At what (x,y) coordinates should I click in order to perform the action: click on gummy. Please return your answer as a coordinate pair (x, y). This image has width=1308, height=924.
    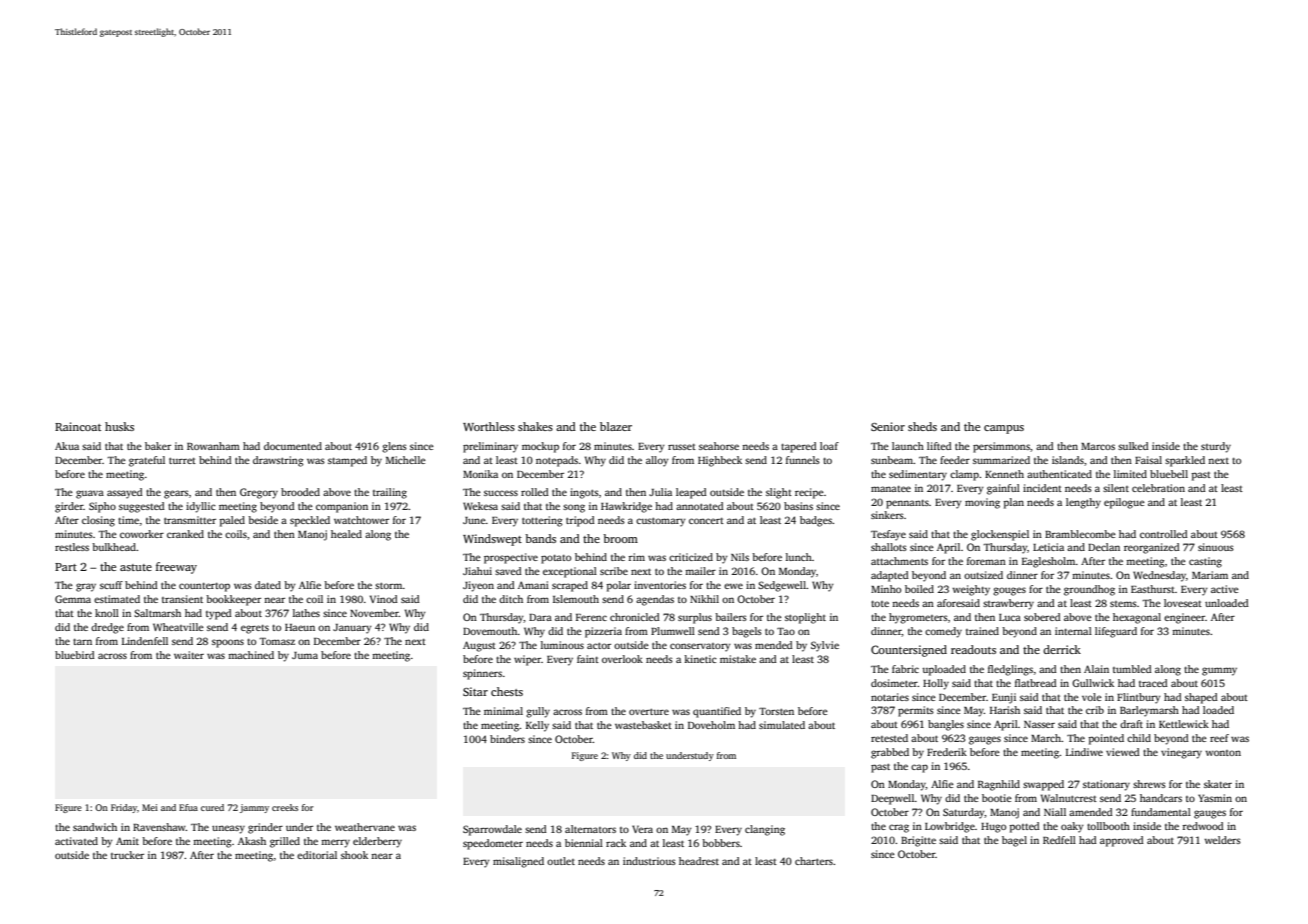
    Looking at the image, I should click on (1219, 671).
